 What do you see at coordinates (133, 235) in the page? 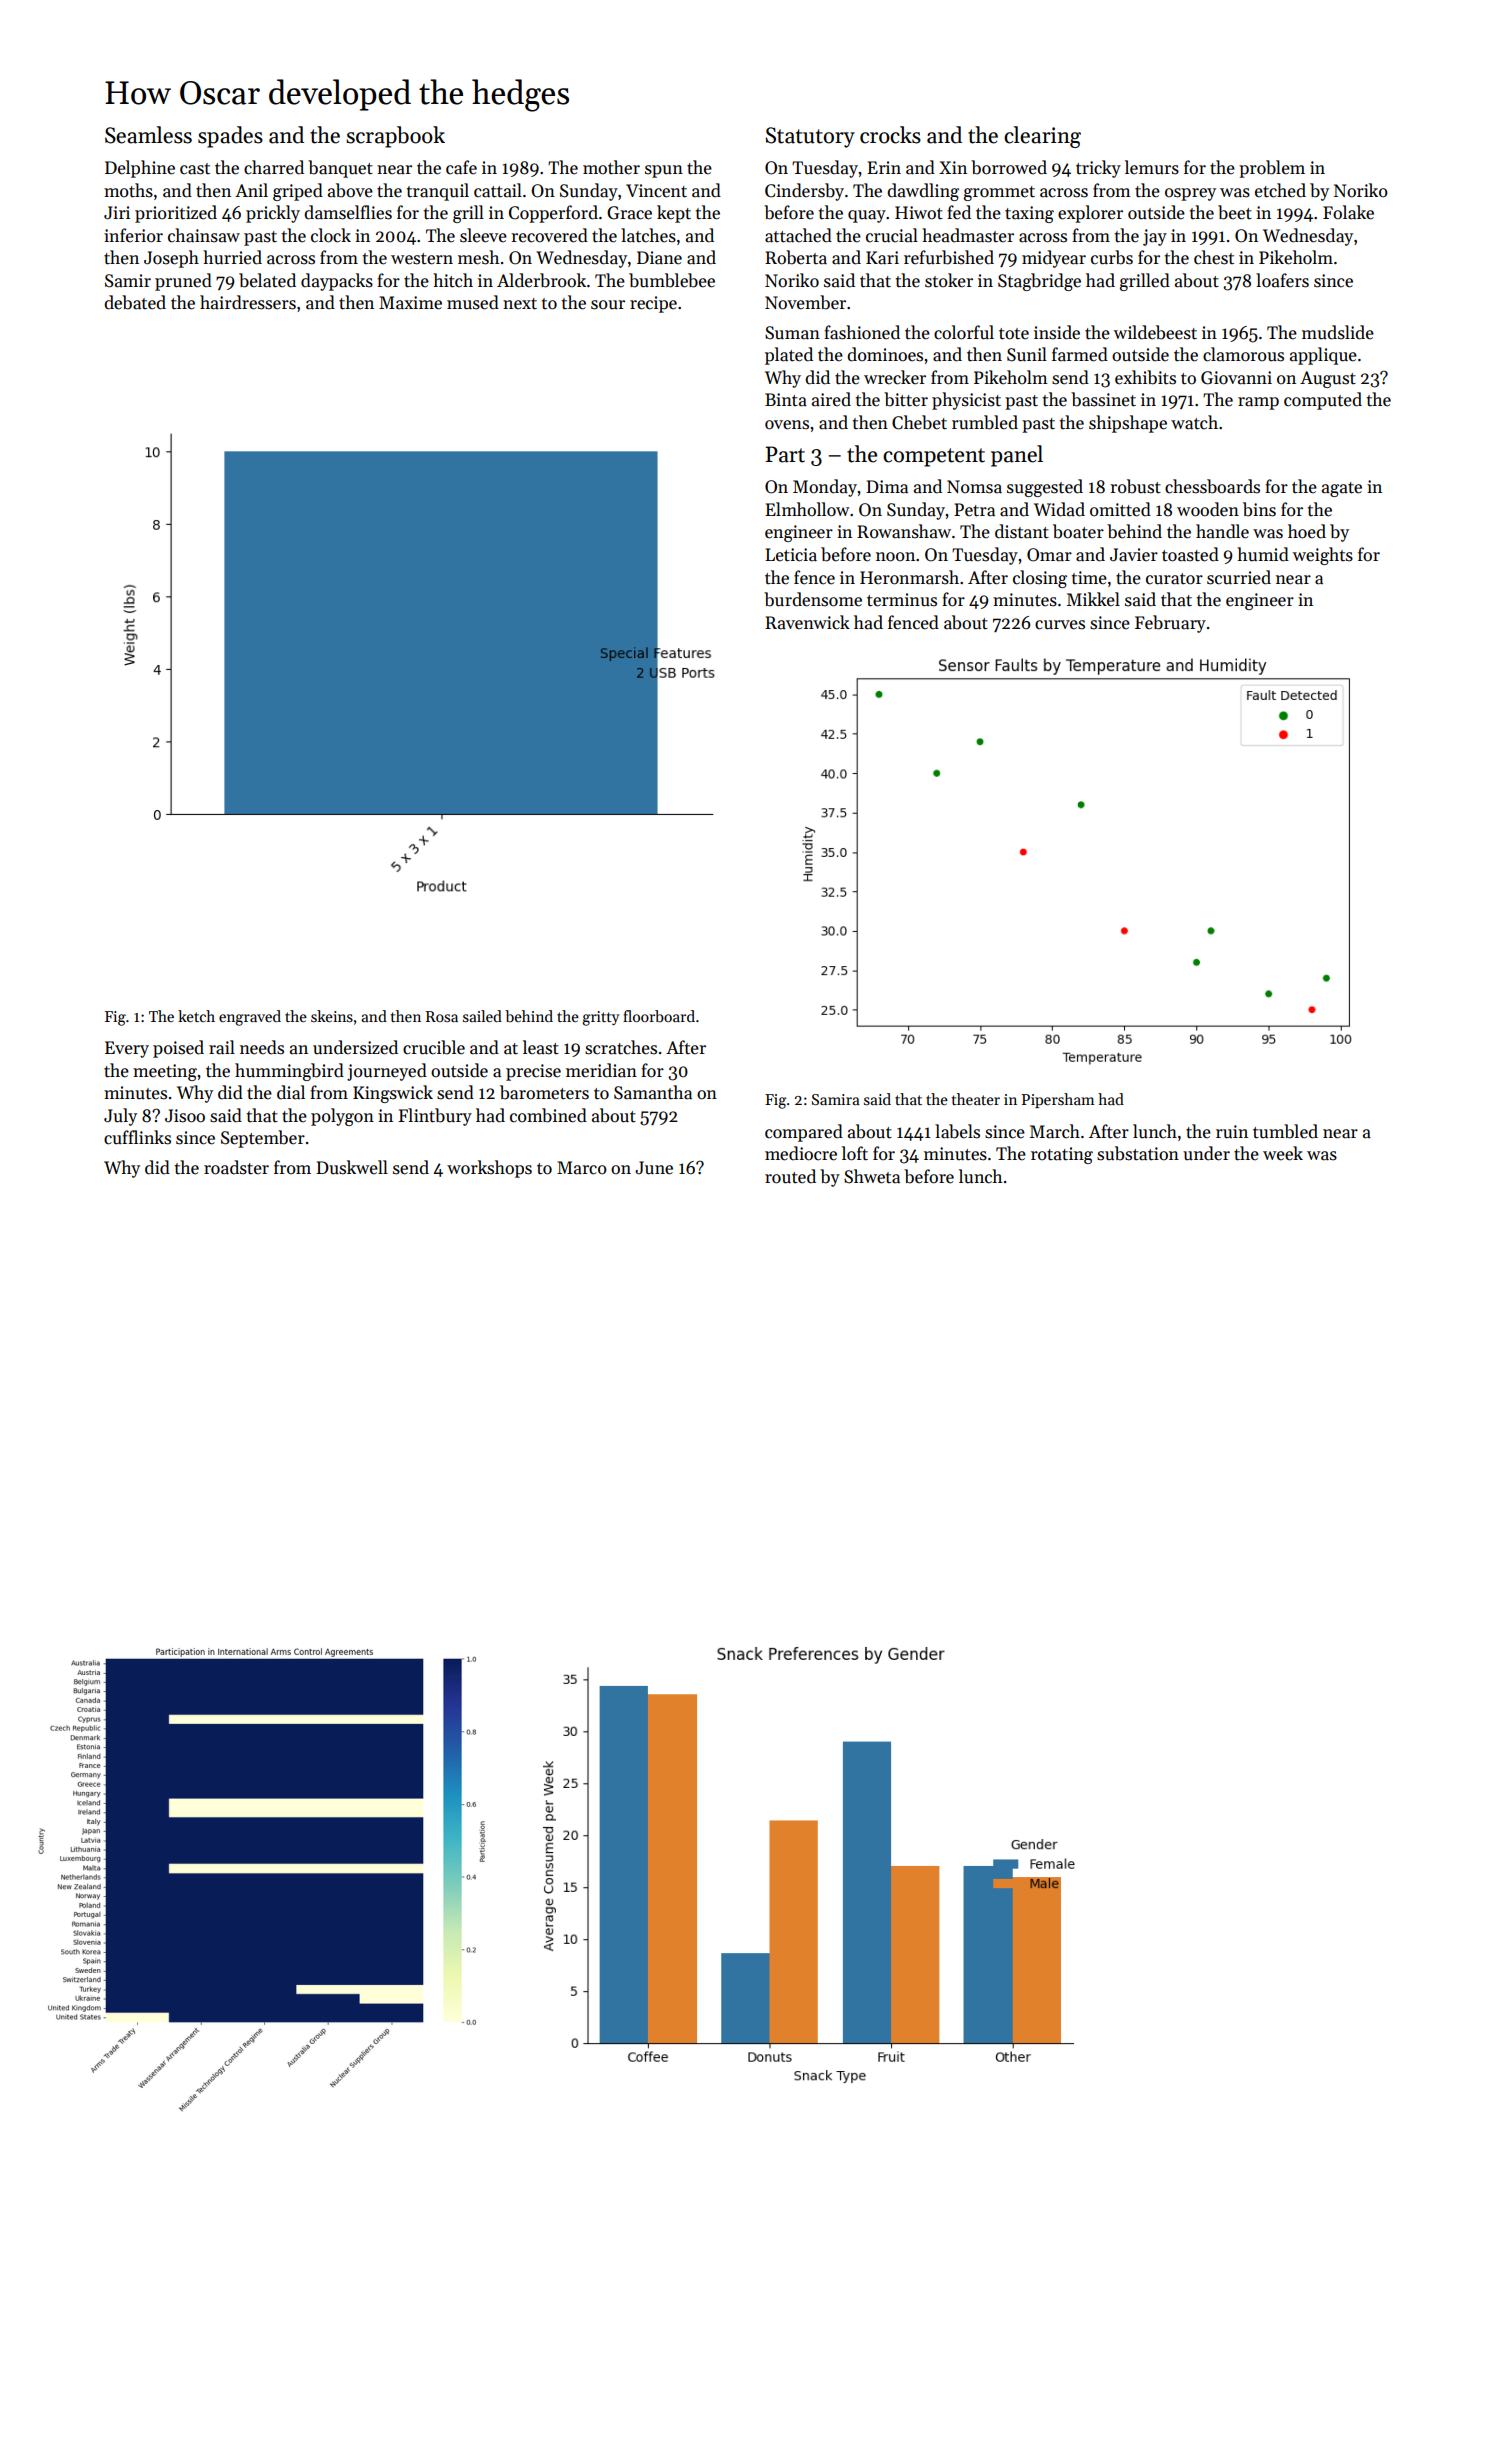
I see `inferior` at bounding box center [133, 235].
